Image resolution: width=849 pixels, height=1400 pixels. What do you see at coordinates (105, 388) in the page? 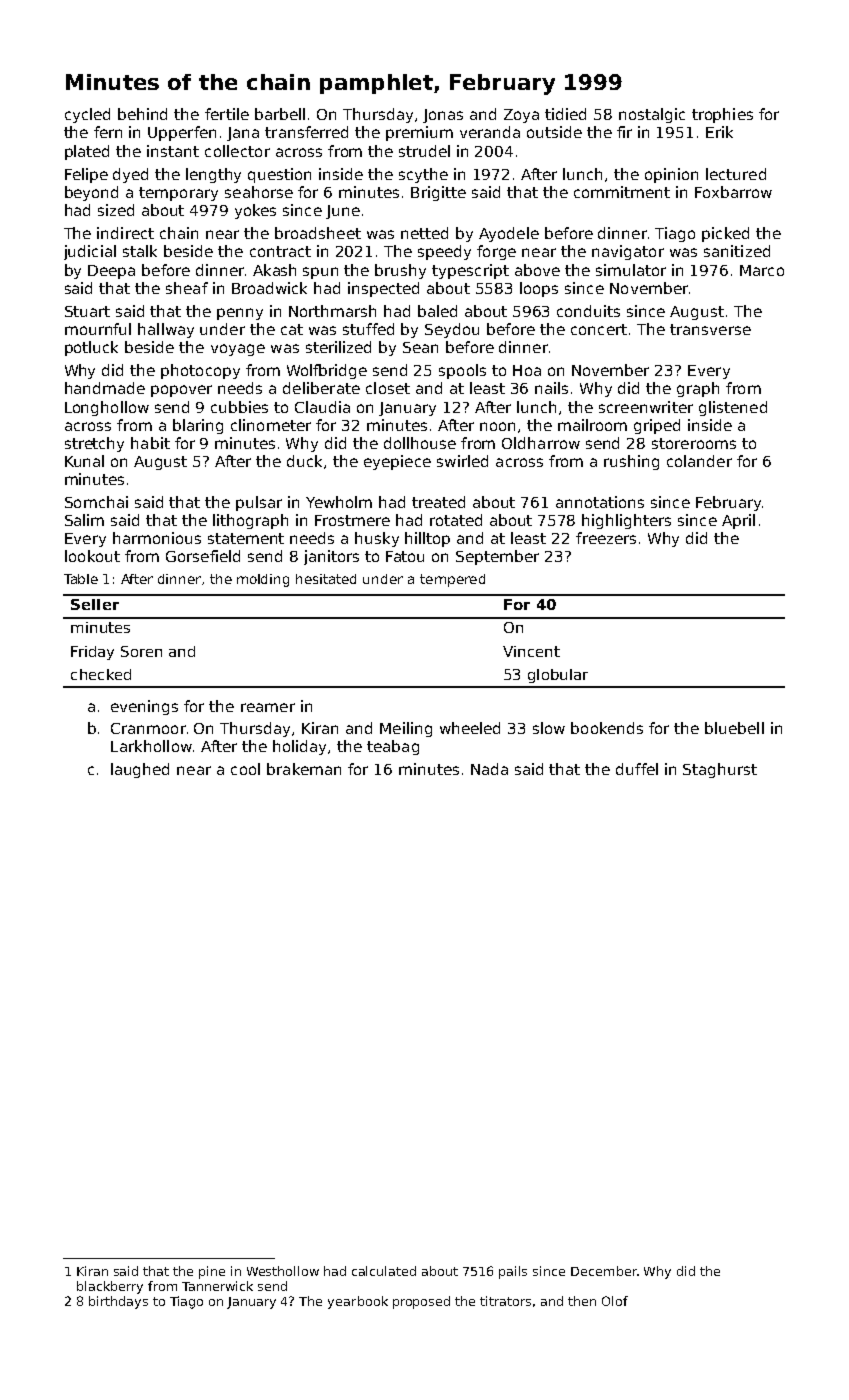
I see `handmade` at bounding box center [105, 388].
